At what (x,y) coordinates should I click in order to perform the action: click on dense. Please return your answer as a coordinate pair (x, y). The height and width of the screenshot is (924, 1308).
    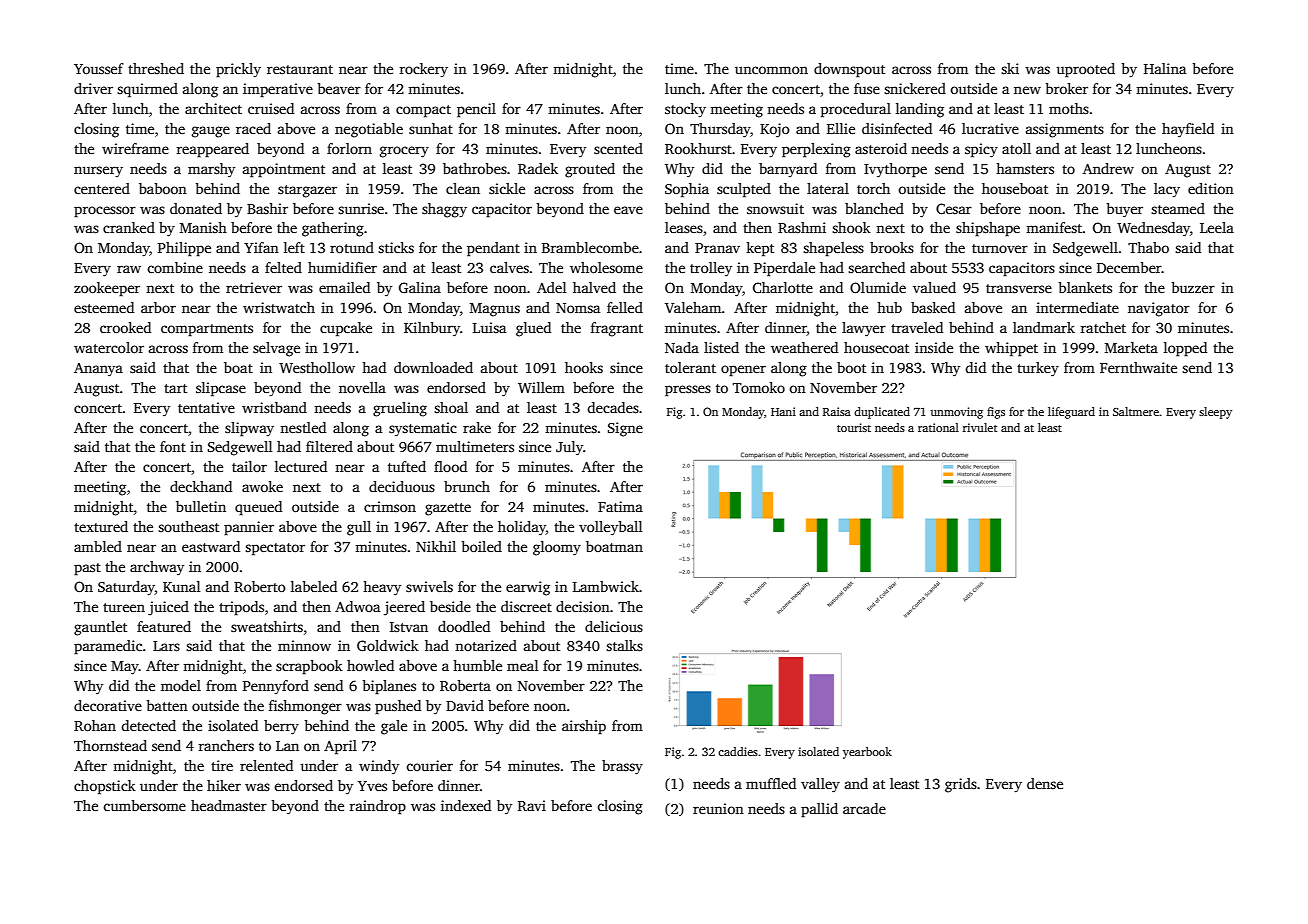
    Looking at the image, I should click on (1045, 783).
